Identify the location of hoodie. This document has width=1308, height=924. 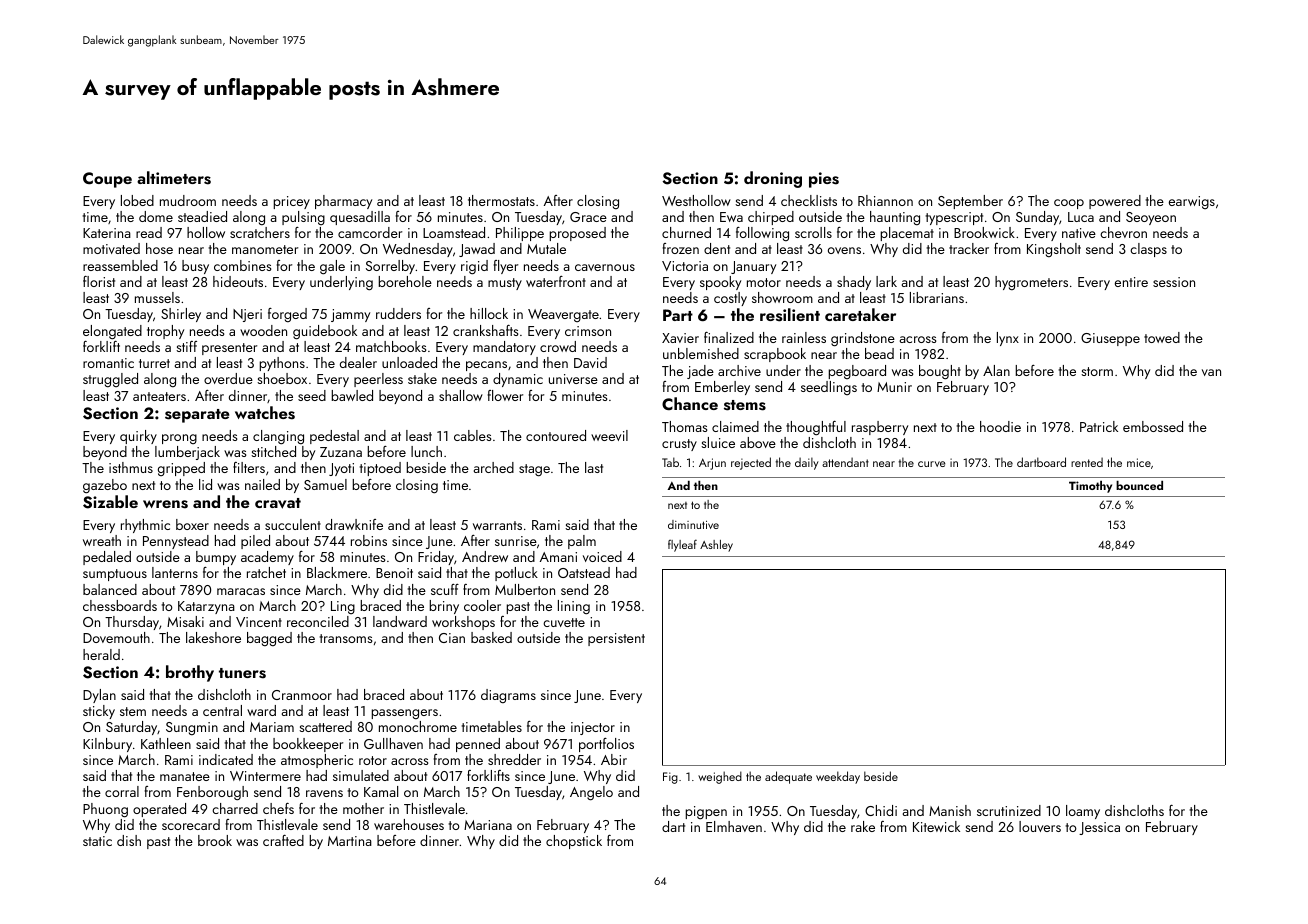
(1000, 426).
